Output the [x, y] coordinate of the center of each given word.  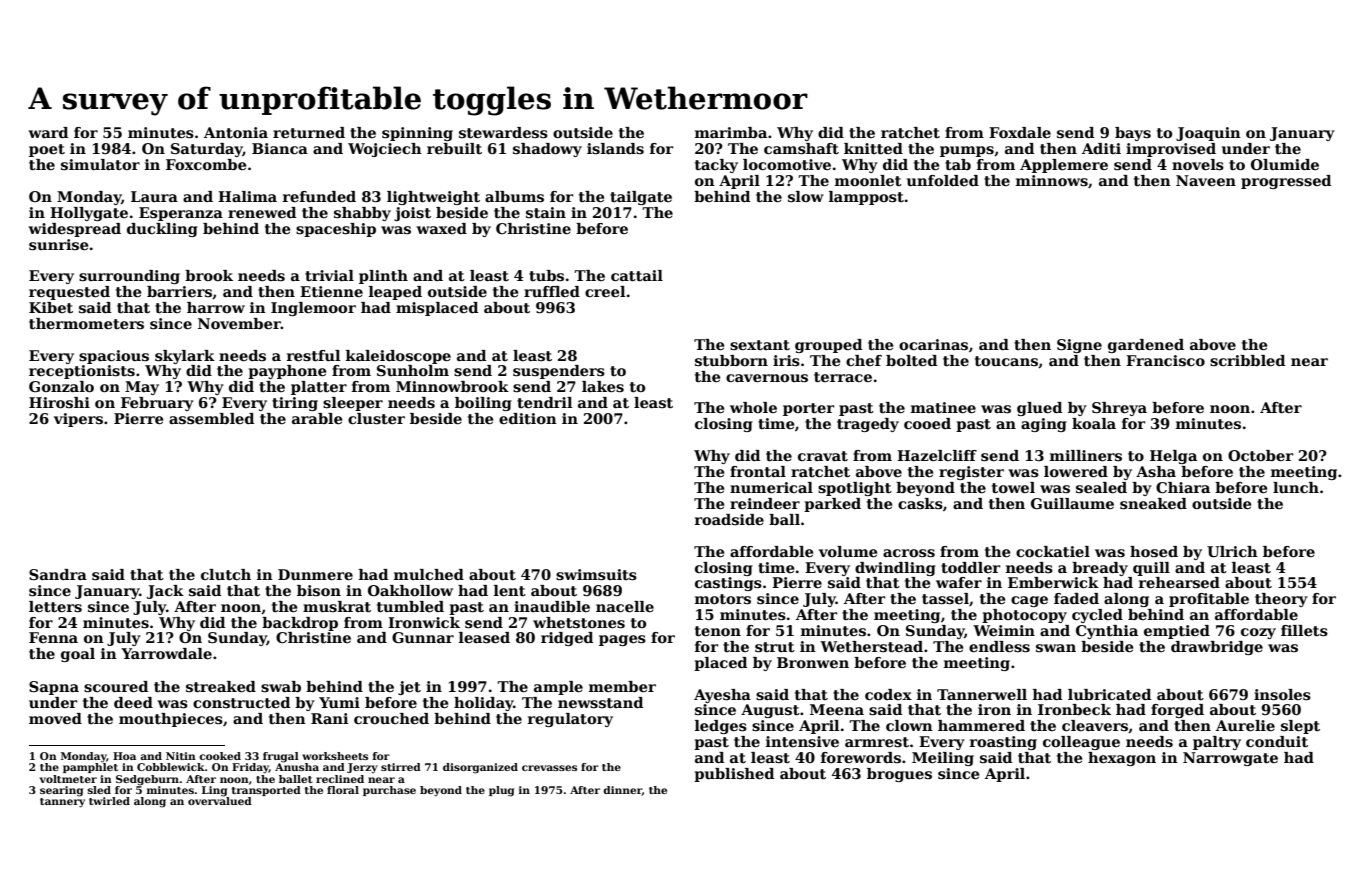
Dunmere [315, 574]
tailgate [641, 198]
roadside [729, 519]
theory [1281, 600]
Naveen [1206, 180]
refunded [319, 196]
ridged [567, 639]
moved [55, 718]
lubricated [1109, 694]
